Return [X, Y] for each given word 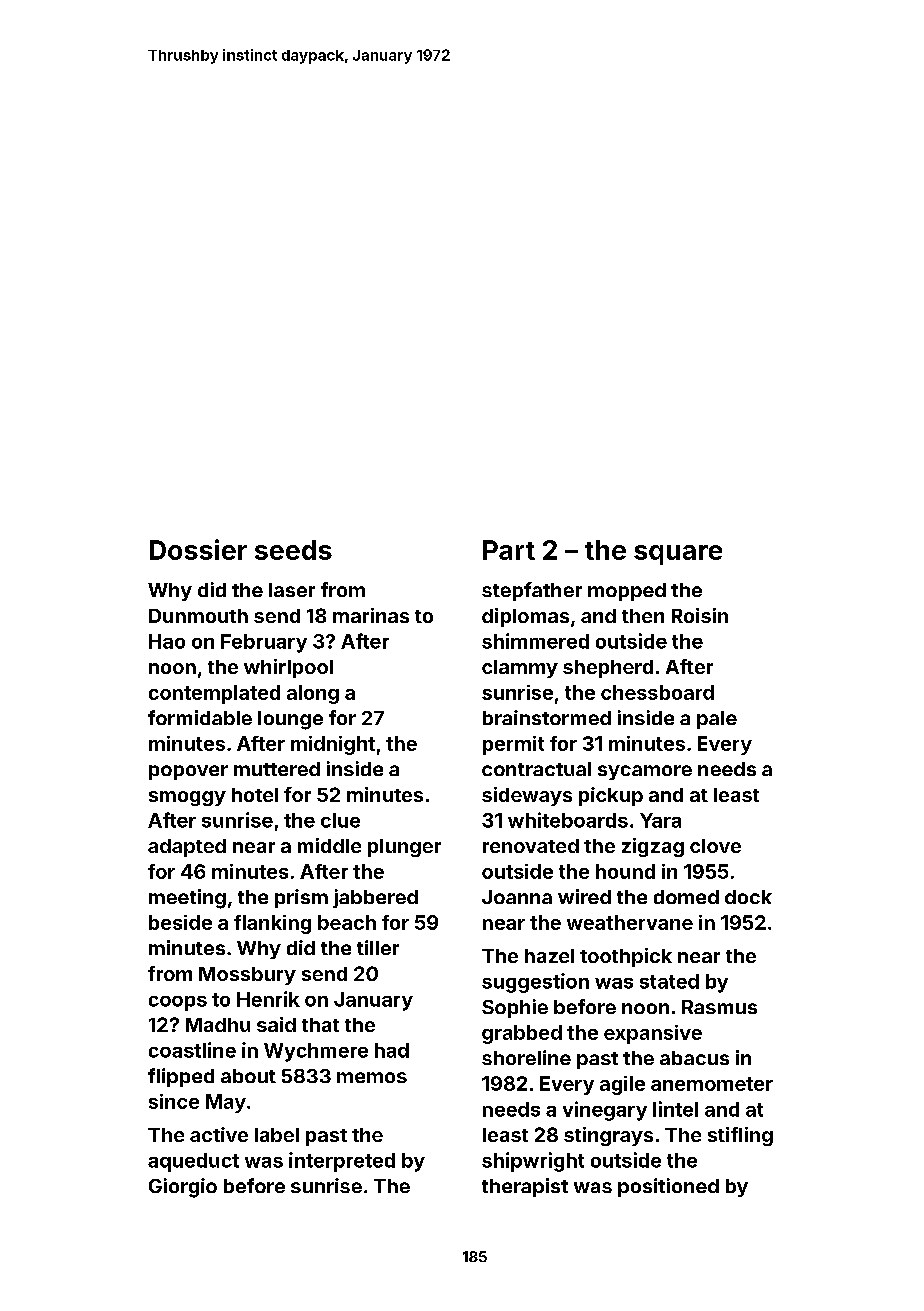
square [678, 555]
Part [509, 550]
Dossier [198, 549]
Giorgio [183, 1188]
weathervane [630, 922]
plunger [404, 848]
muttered [277, 769]
